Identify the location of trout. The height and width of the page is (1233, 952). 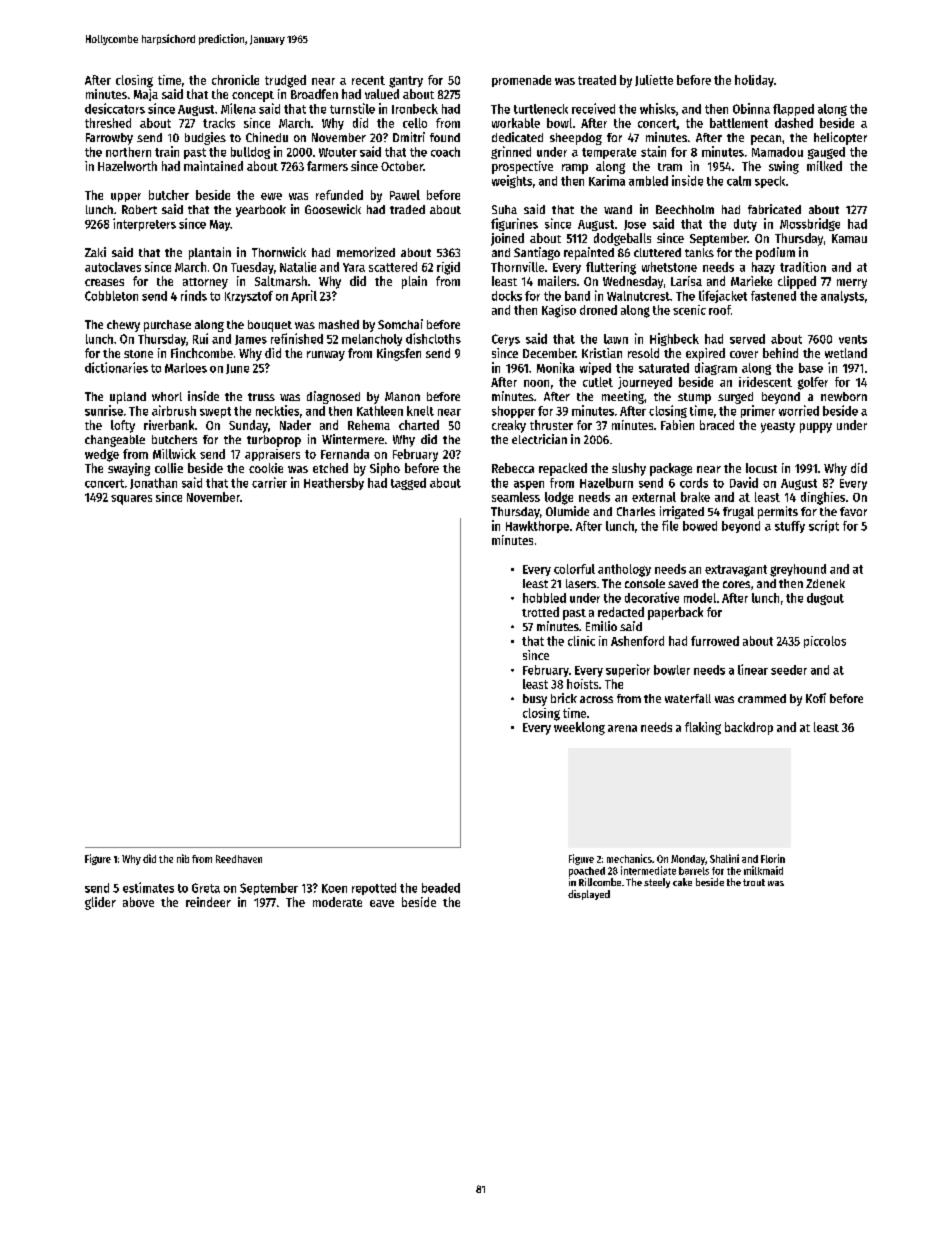
(754, 882).
